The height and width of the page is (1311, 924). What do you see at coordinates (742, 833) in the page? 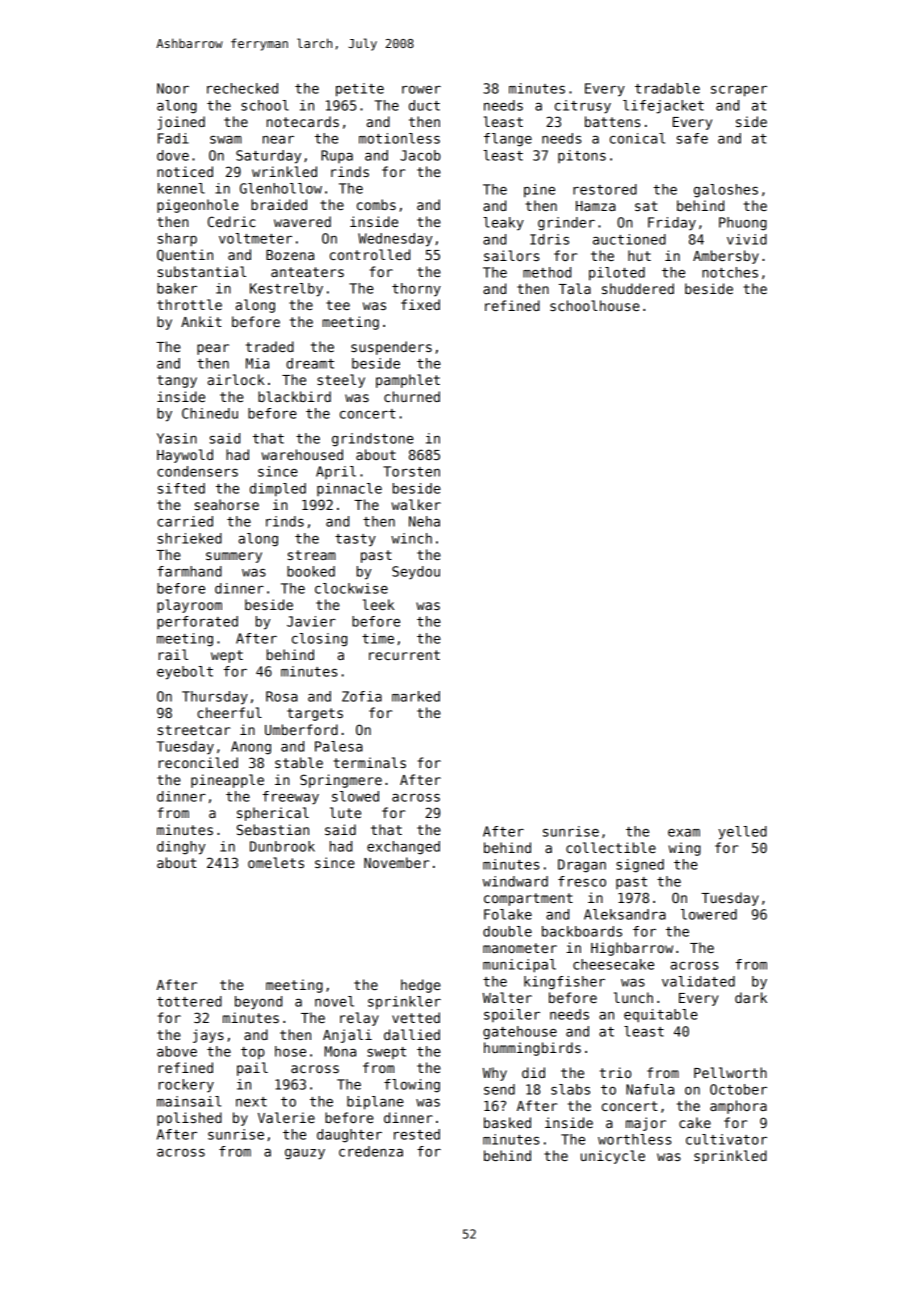
I see `yelled` at bounding box center [742, 833].
